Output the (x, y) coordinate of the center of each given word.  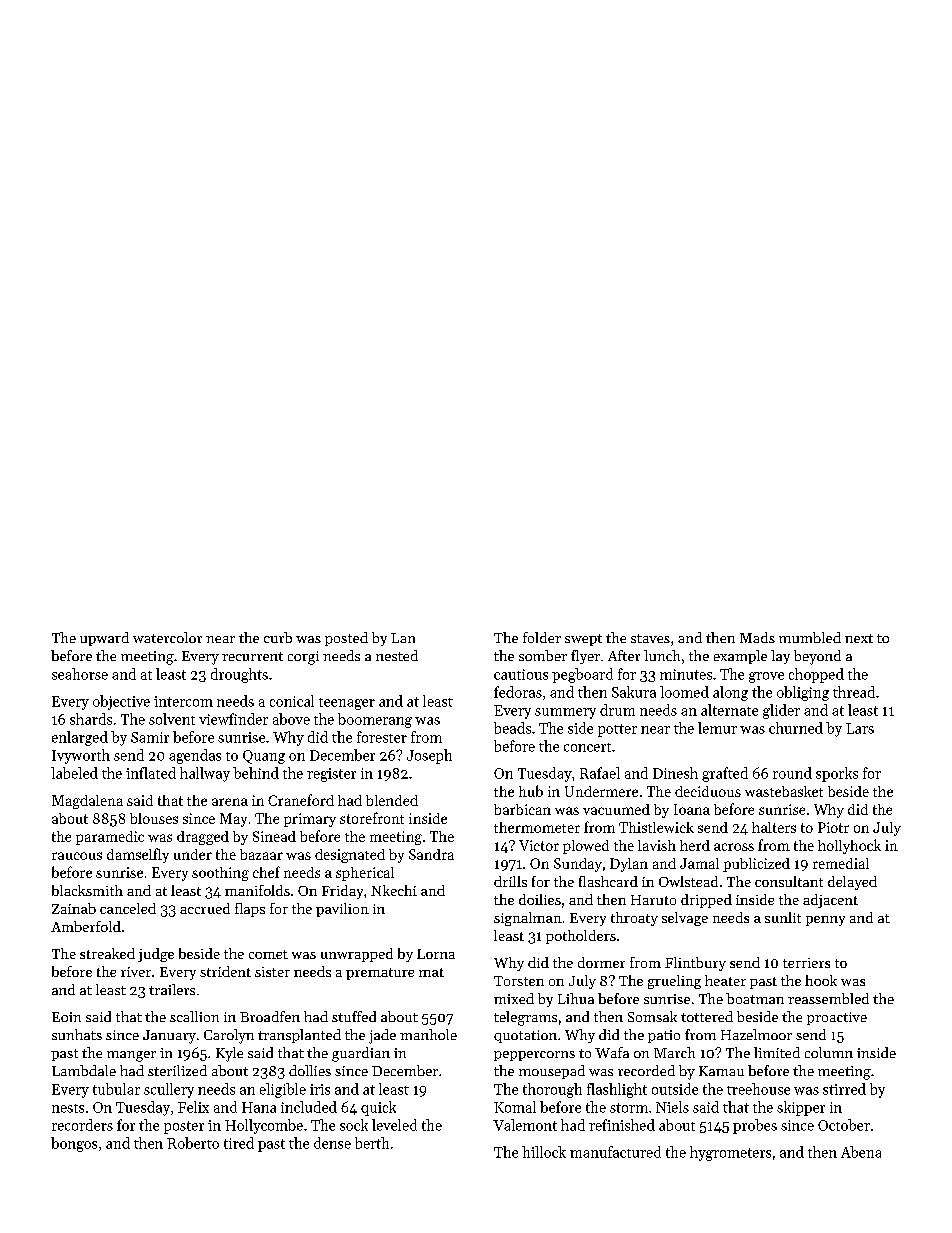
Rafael (600, 773)
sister (272, 972)
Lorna (436, 954)
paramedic (110, 838)
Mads (757, 637)
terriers (806, 963)
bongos (74, 1144)
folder (542, 637)
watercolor (167, 637)
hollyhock (849, 846)
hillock (544, 1152)
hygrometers (730, 1153)
